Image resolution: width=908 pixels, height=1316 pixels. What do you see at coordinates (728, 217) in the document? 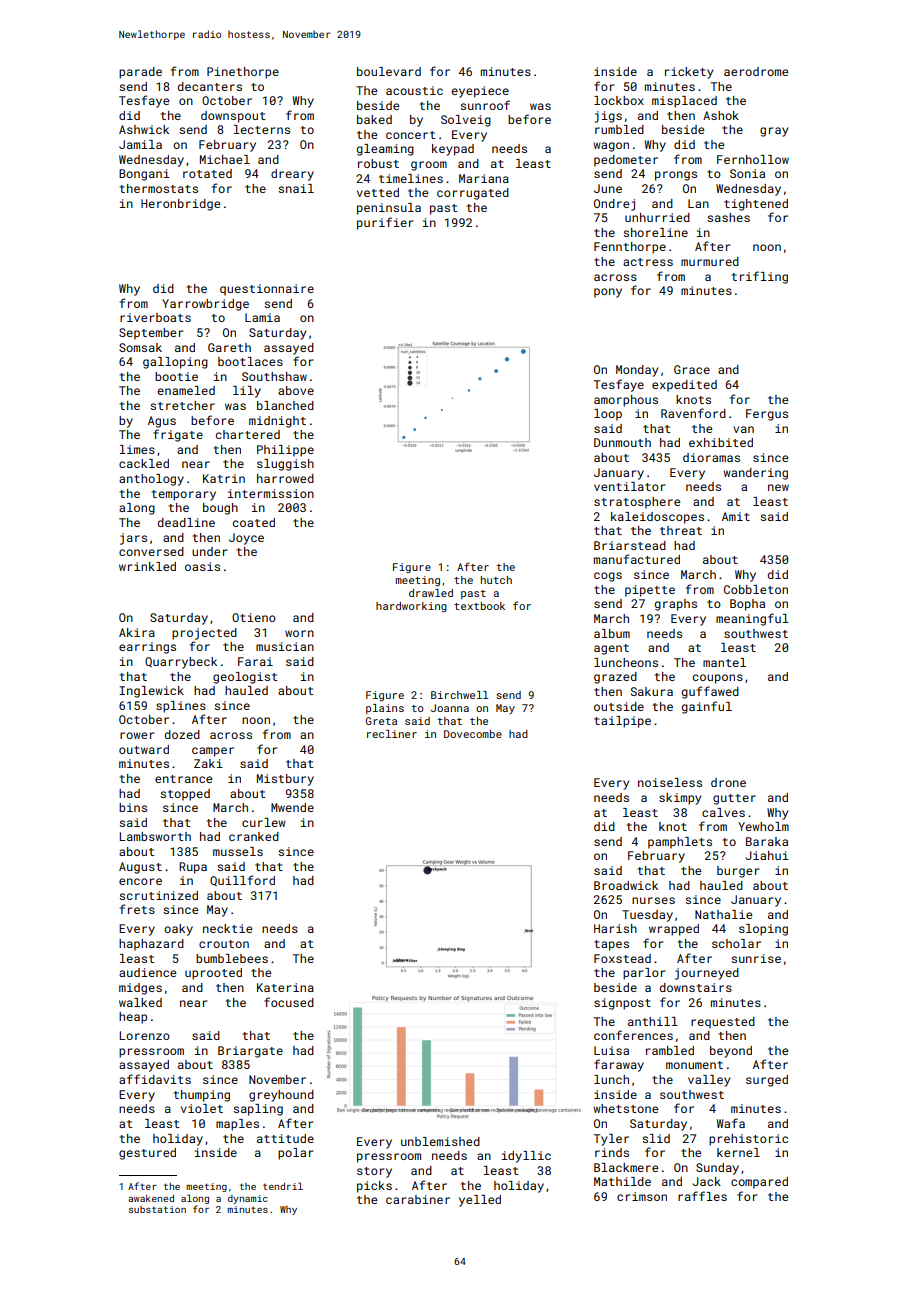
I see `sashes` at bounding box center [728, 217].
